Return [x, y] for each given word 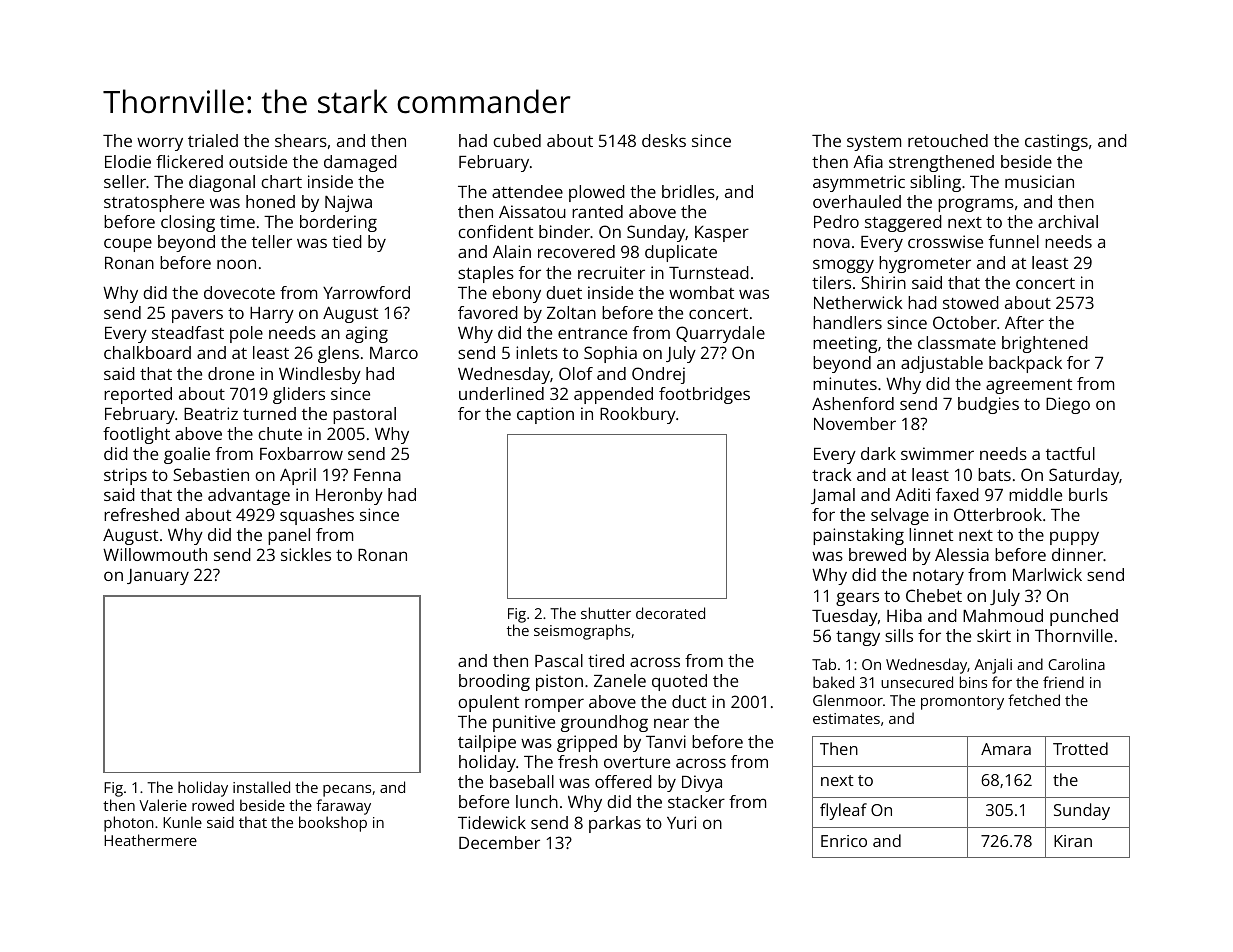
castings [1056, 142]
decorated [670, 613]
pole [246, 334]
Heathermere [150, 840]
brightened [1045, 344]
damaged [360, 163]
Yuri [681, 822]
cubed [517, 140]
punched [1084, 617]
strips [125, 476]
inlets [537, 352]
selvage [900, 516]
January [158, 577]
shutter [606, 613]
